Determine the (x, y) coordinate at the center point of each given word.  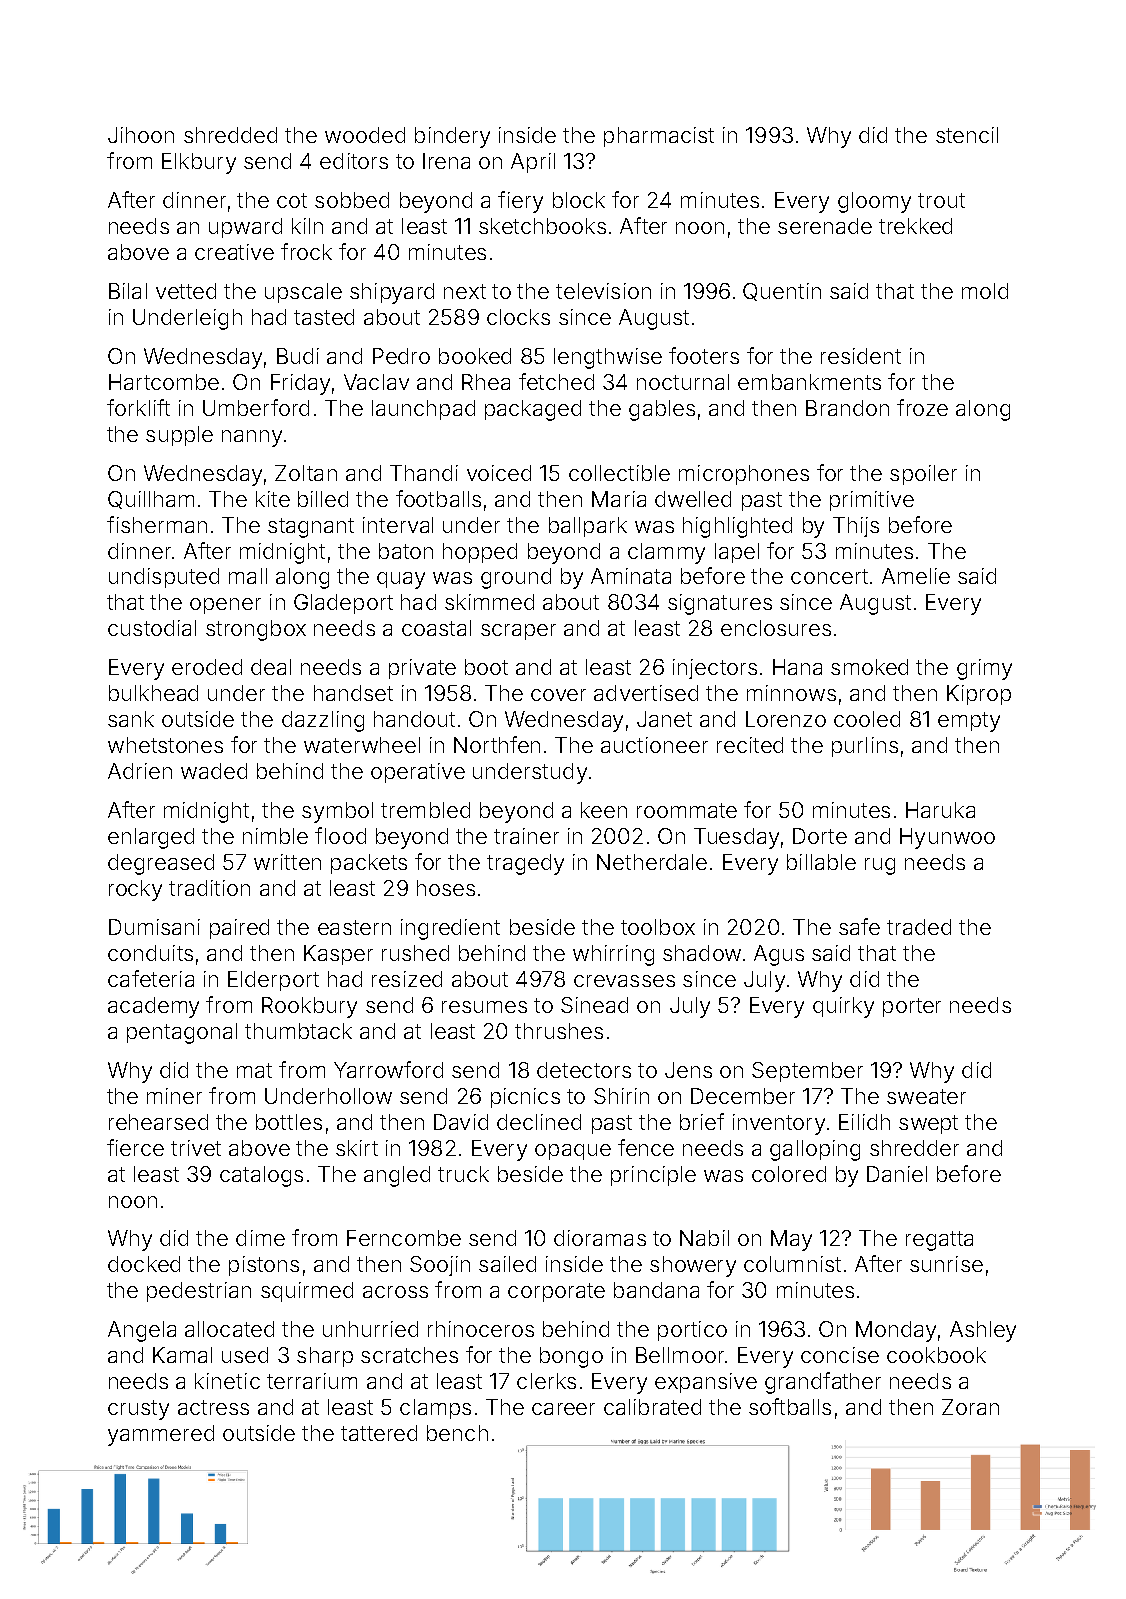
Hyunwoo (947, 838)
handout (414, 719)
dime (260, 1238)
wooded (365, 135)
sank (131, 719)
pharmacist (659, 137)
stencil (967, 135)
